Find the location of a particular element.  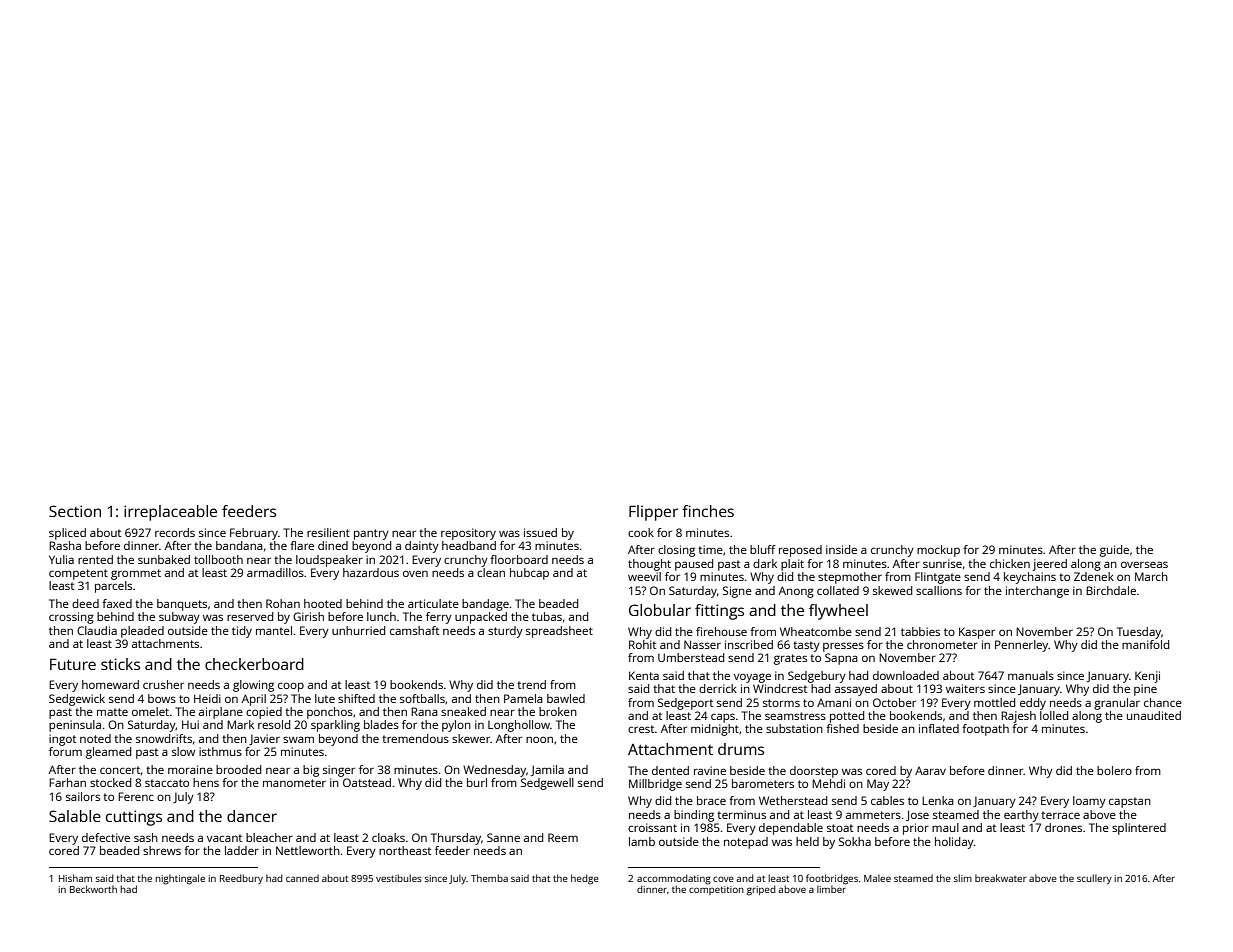

concert is located at coordinates (120, 770).
